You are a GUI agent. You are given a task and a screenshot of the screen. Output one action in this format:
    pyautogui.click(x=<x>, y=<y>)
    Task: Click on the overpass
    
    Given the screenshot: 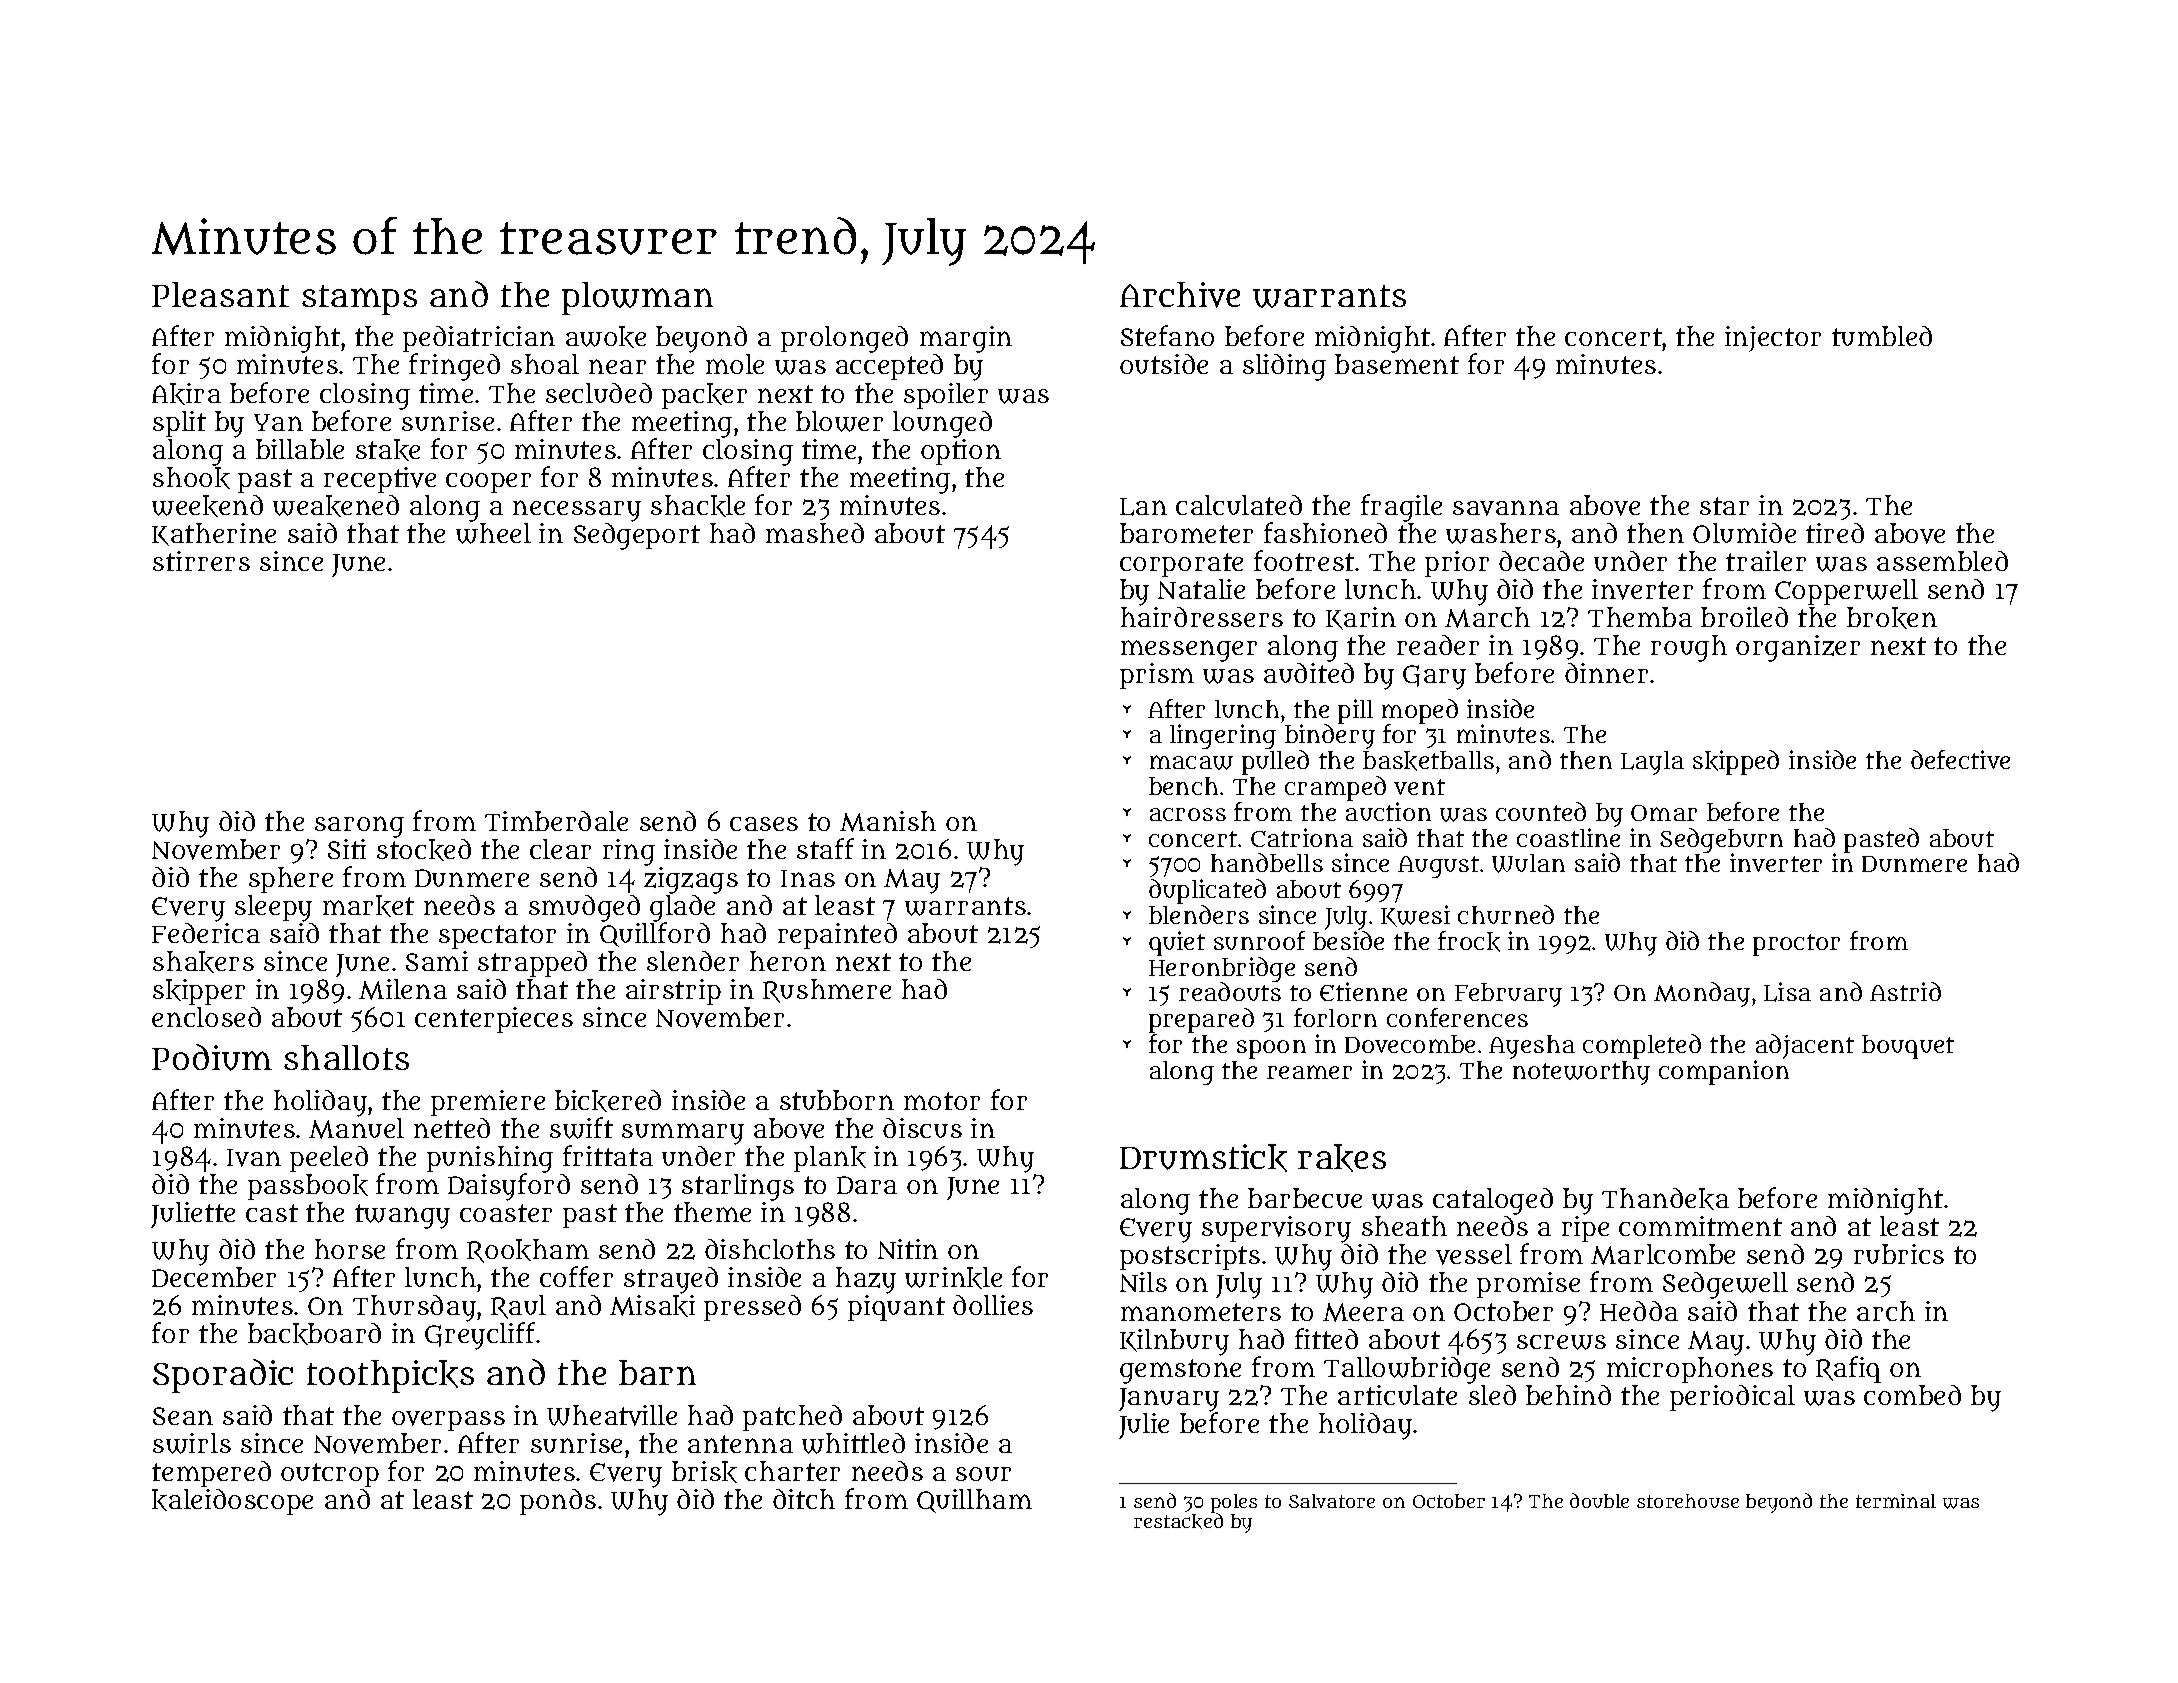 What is the action you would take?
    pyautogui.click(x=448, y=1422)
